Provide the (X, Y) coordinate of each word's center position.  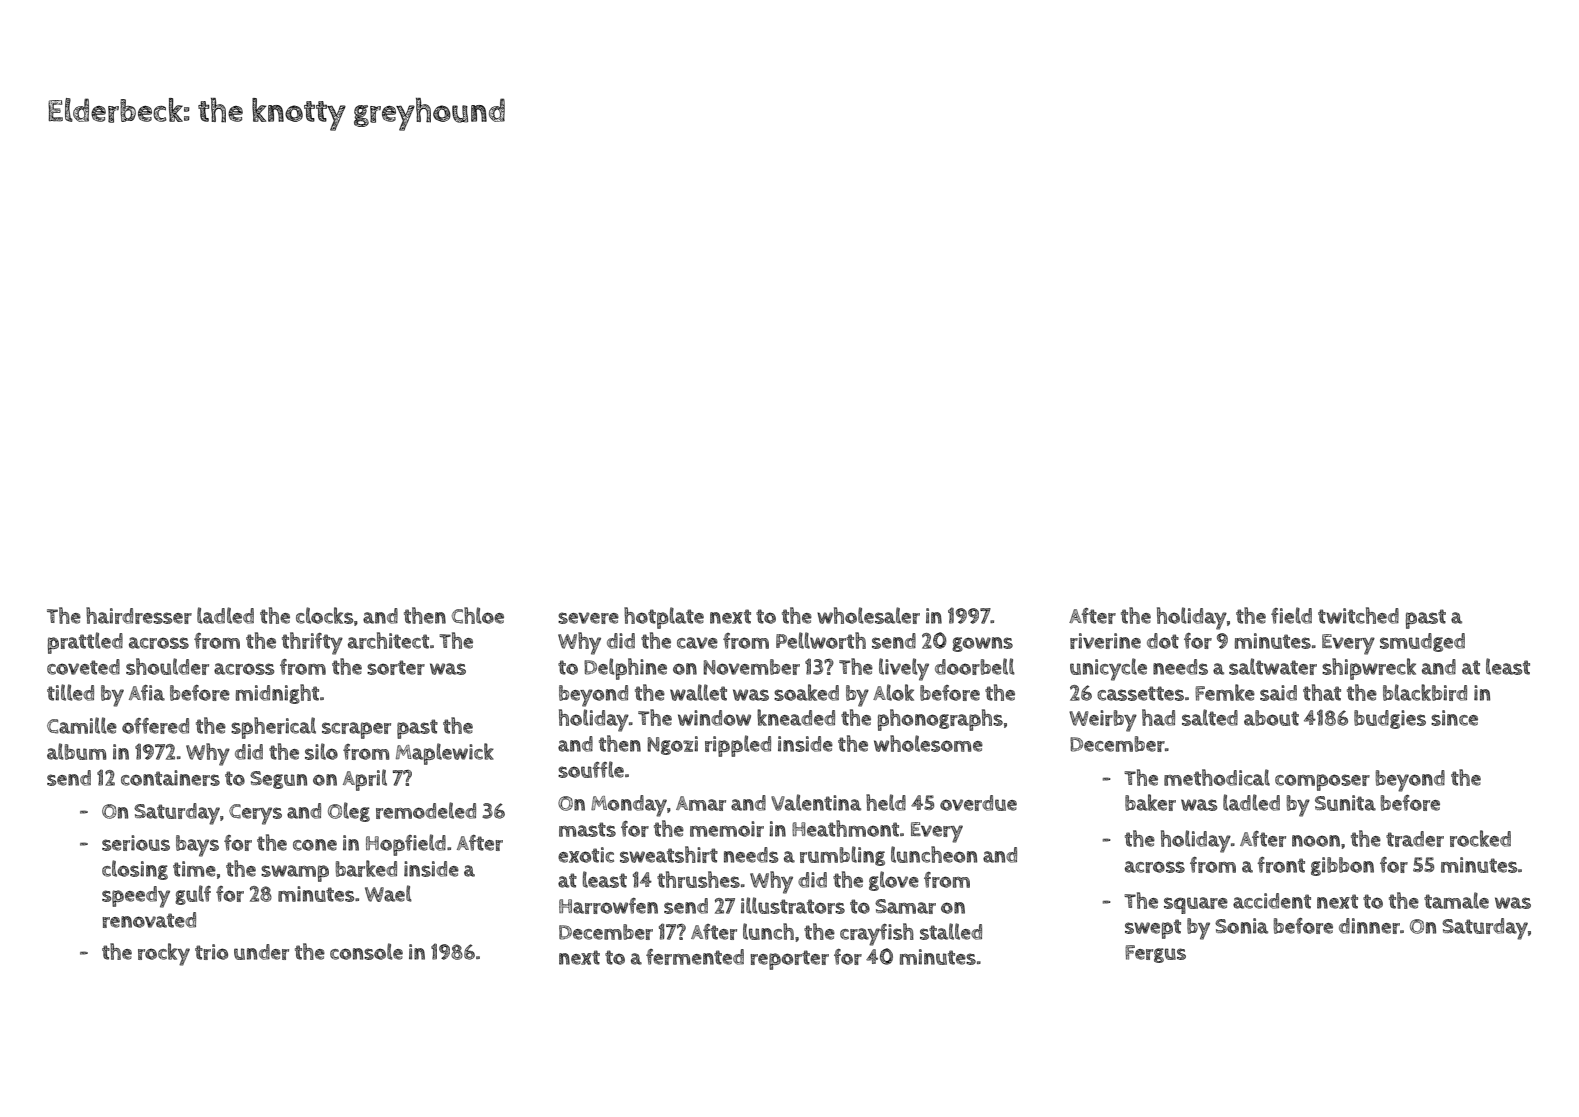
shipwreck (1369, 669)
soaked (806, 692)
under (261, 952)
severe (588, 618)
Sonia (1241, 926)
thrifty (312, 643)
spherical (273, 728)
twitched (1358, 615)
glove (894, 881)
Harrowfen (608, 906)
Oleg (349, 812)
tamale (1456, 900)
